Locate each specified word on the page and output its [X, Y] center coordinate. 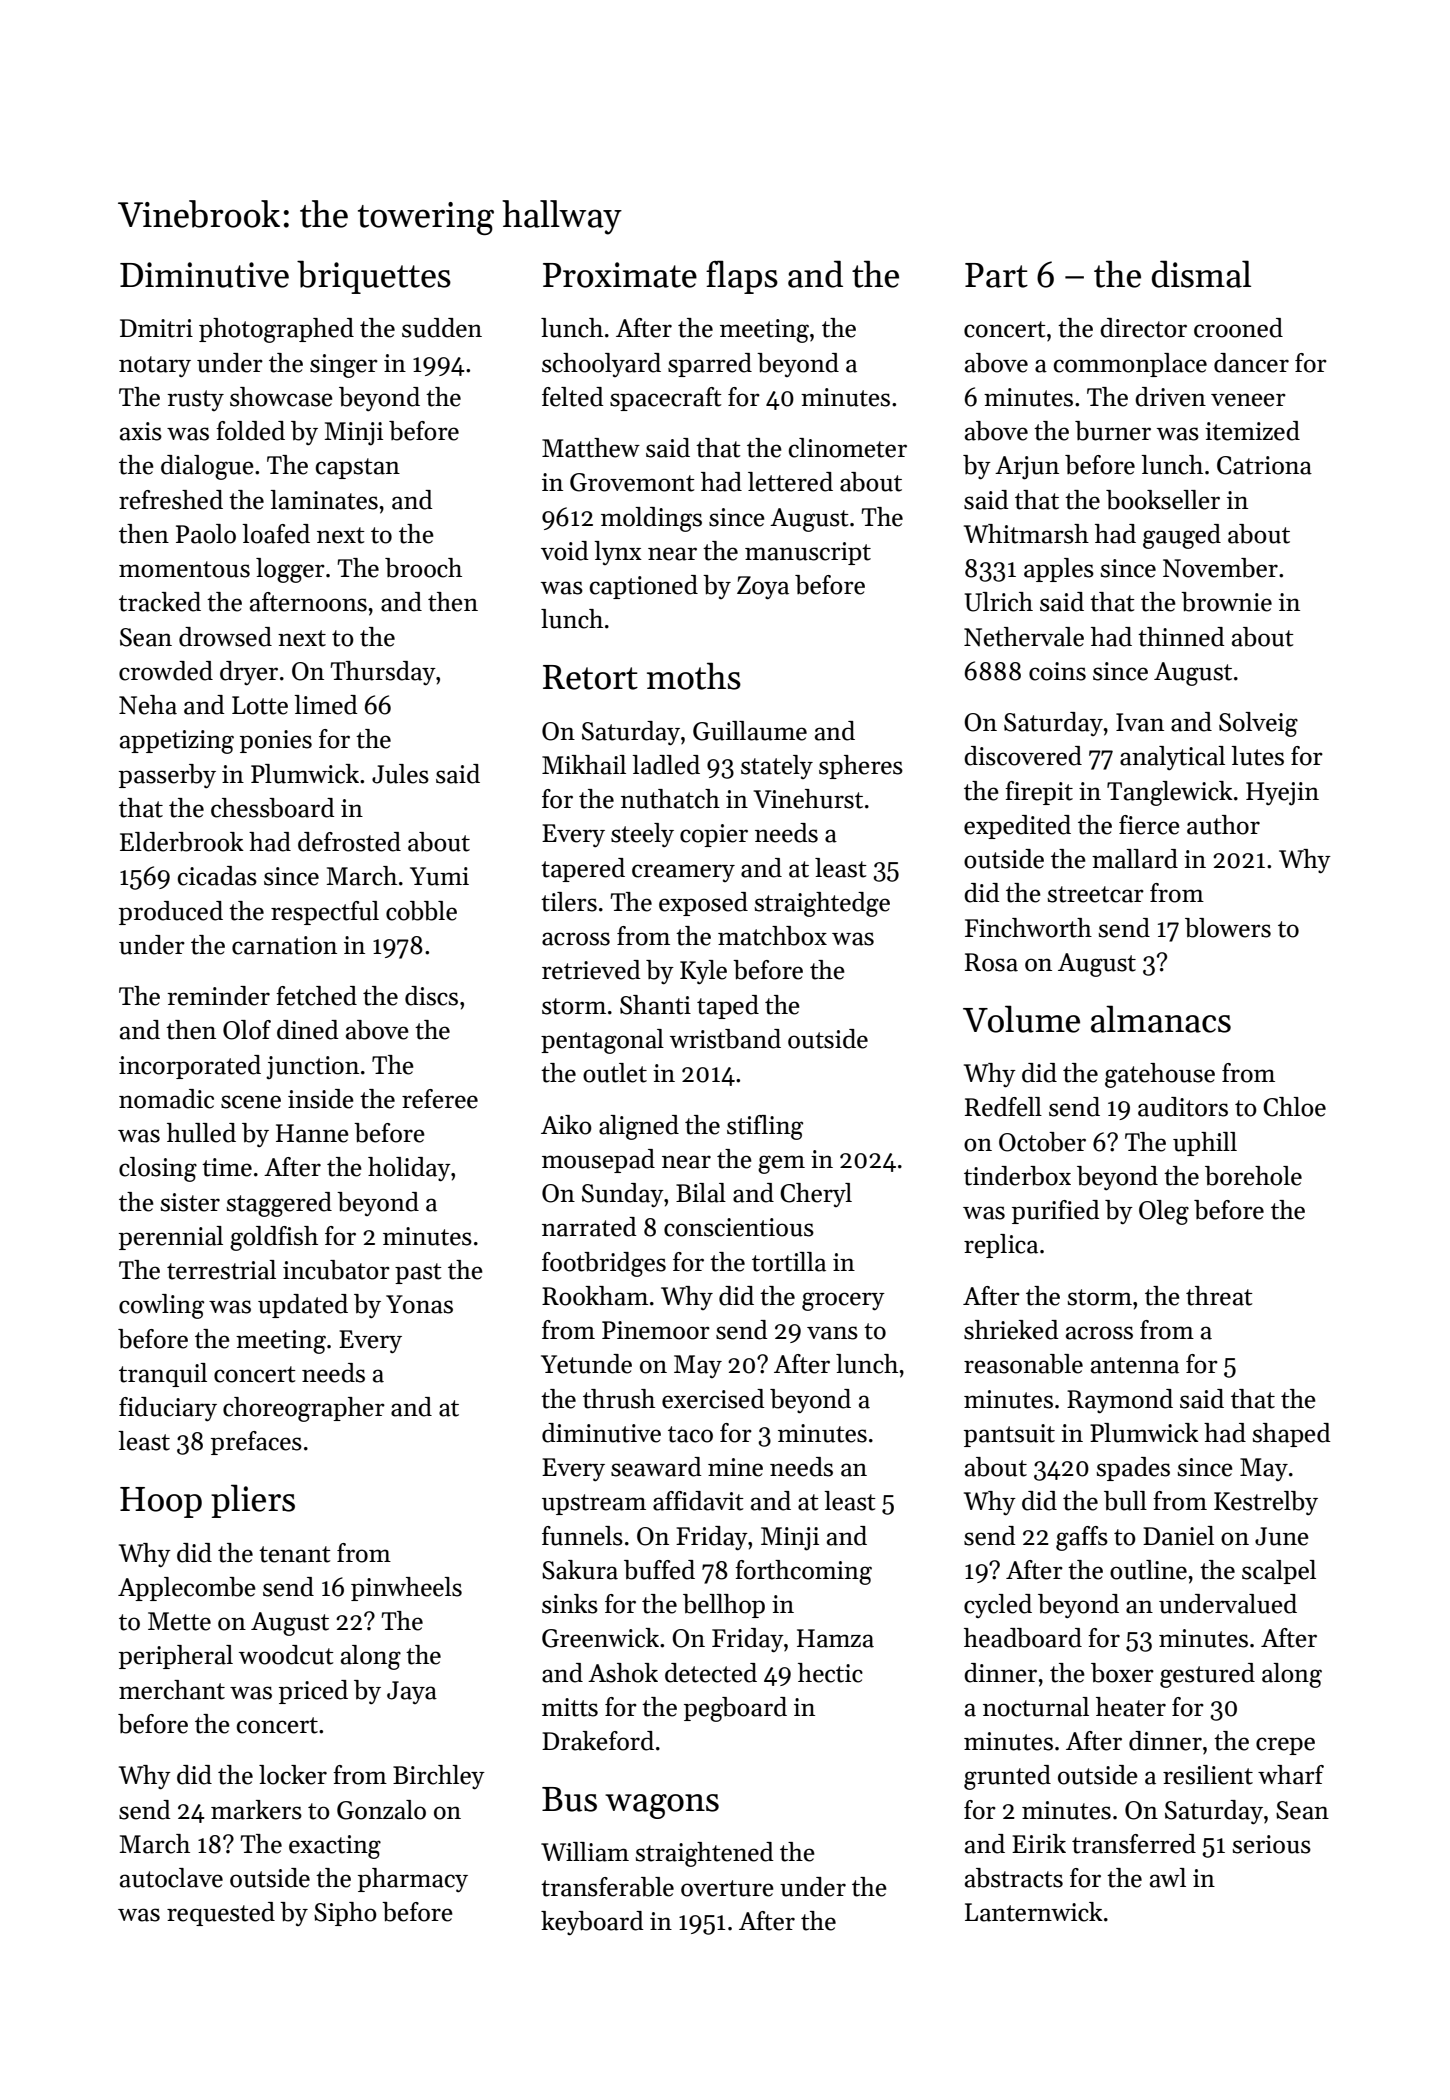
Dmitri [156, 328]
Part [996, 275]
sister [190, 1202]
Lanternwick [1034, 1912]
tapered [583, 870]
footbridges [604, 1264]
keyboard [592, 1923]
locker [293, 1775]
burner [1113, 431]
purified [1056, 1212]
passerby [167, 776]
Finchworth [1028, 928]
